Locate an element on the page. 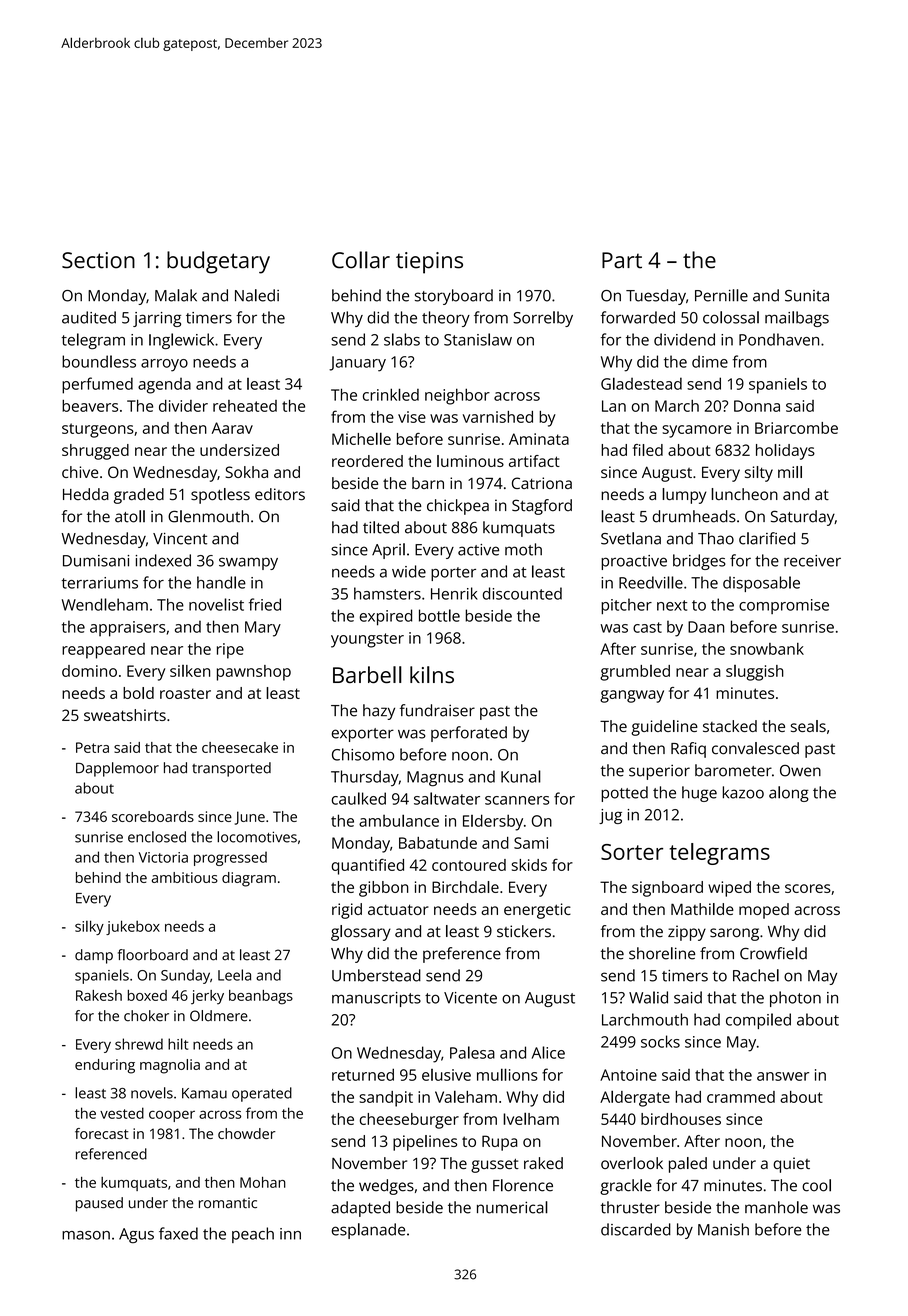 The width and height of the document is (908, 1316). esplanade is located at coordinates (368, 1231).
